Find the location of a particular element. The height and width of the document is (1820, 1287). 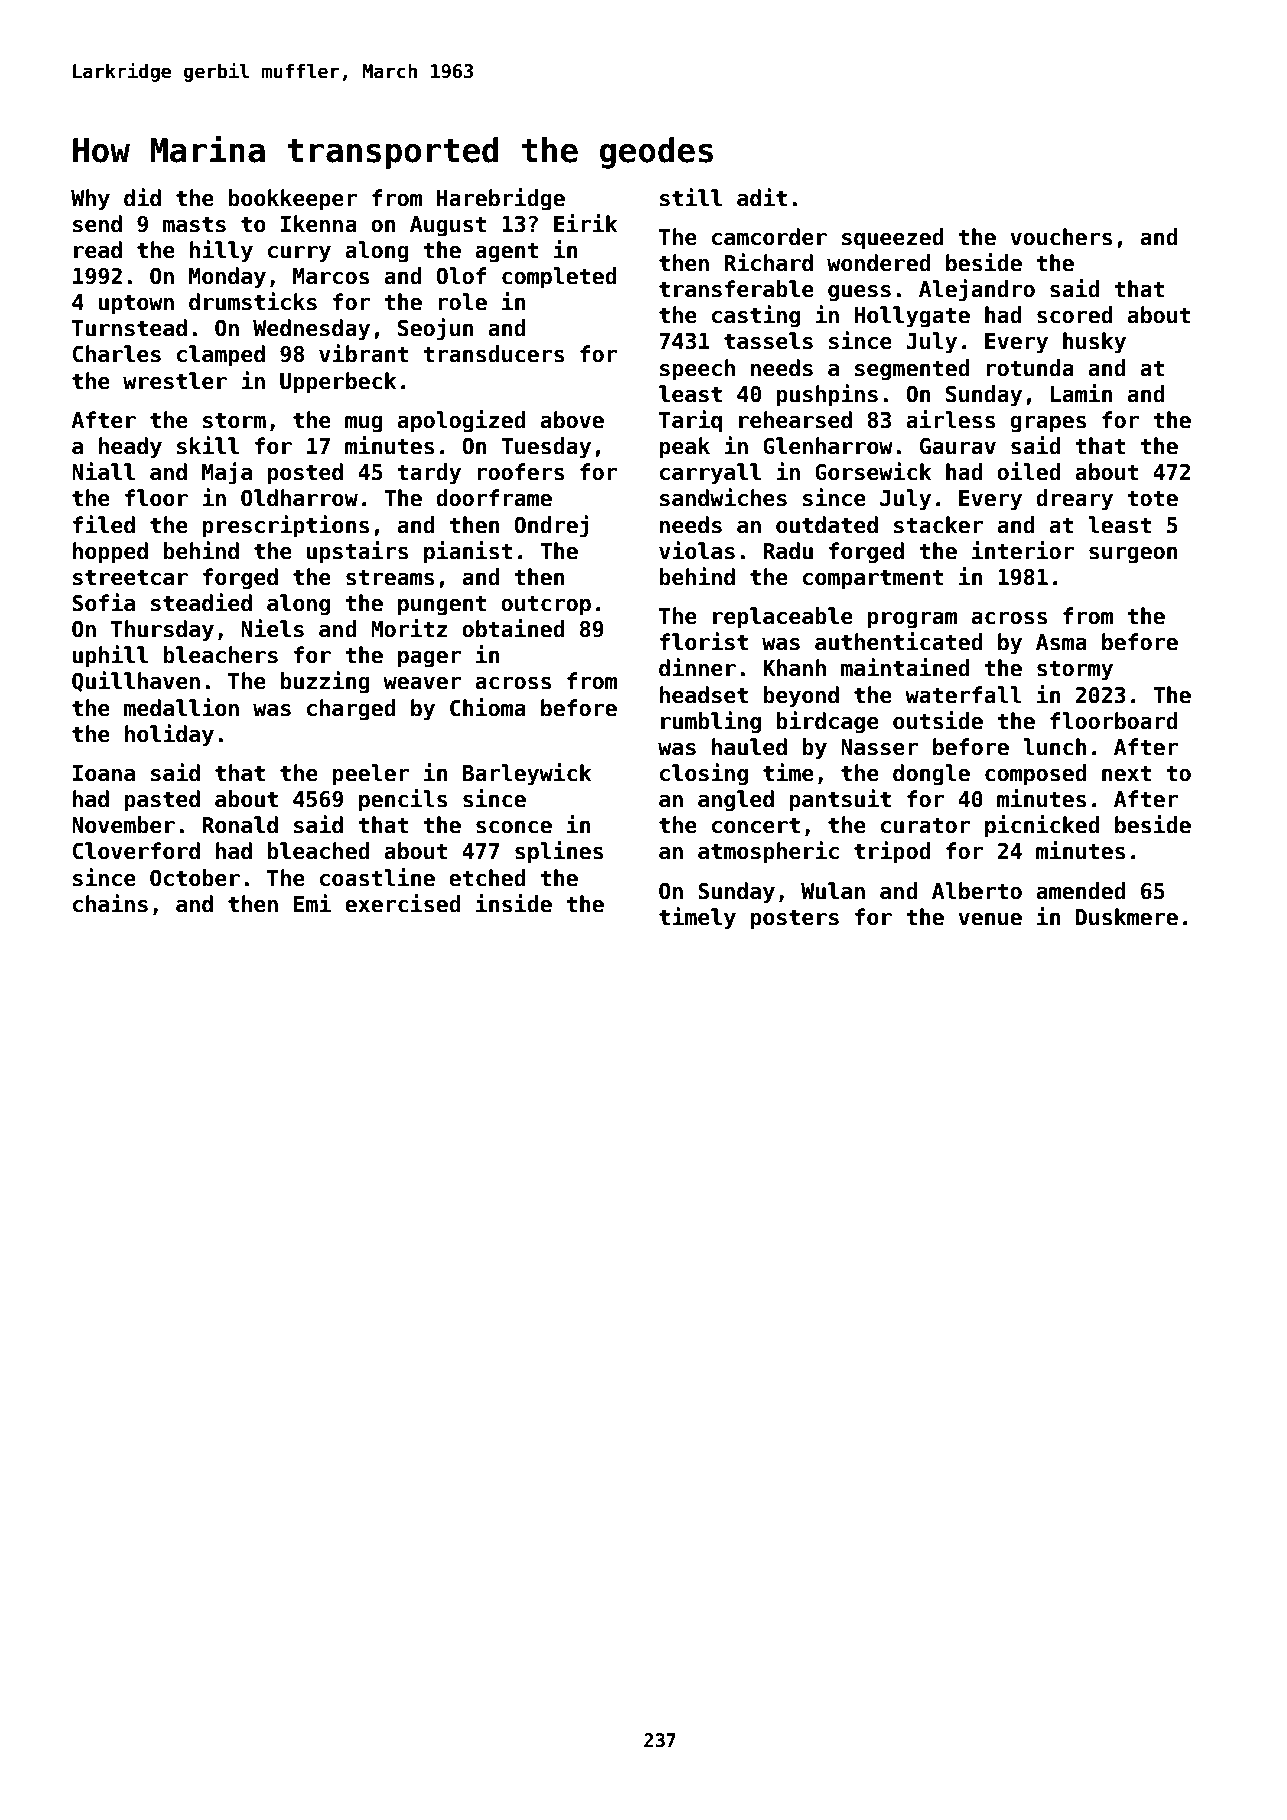

bleached is located at coordinates (318, 851).
